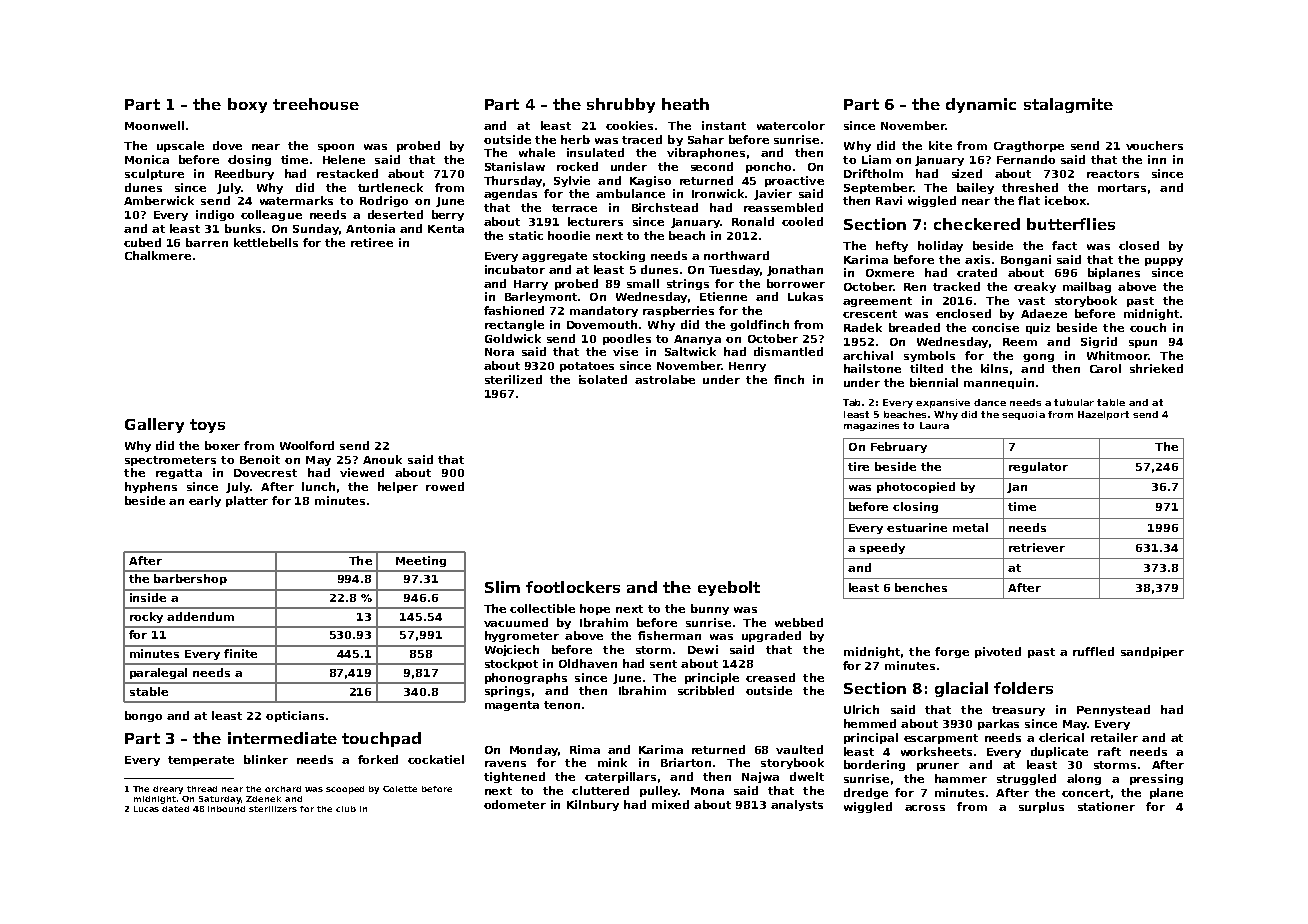  Describe the element at coordinates (593, 805) in the image. I see `Kilnbury` at that location.
